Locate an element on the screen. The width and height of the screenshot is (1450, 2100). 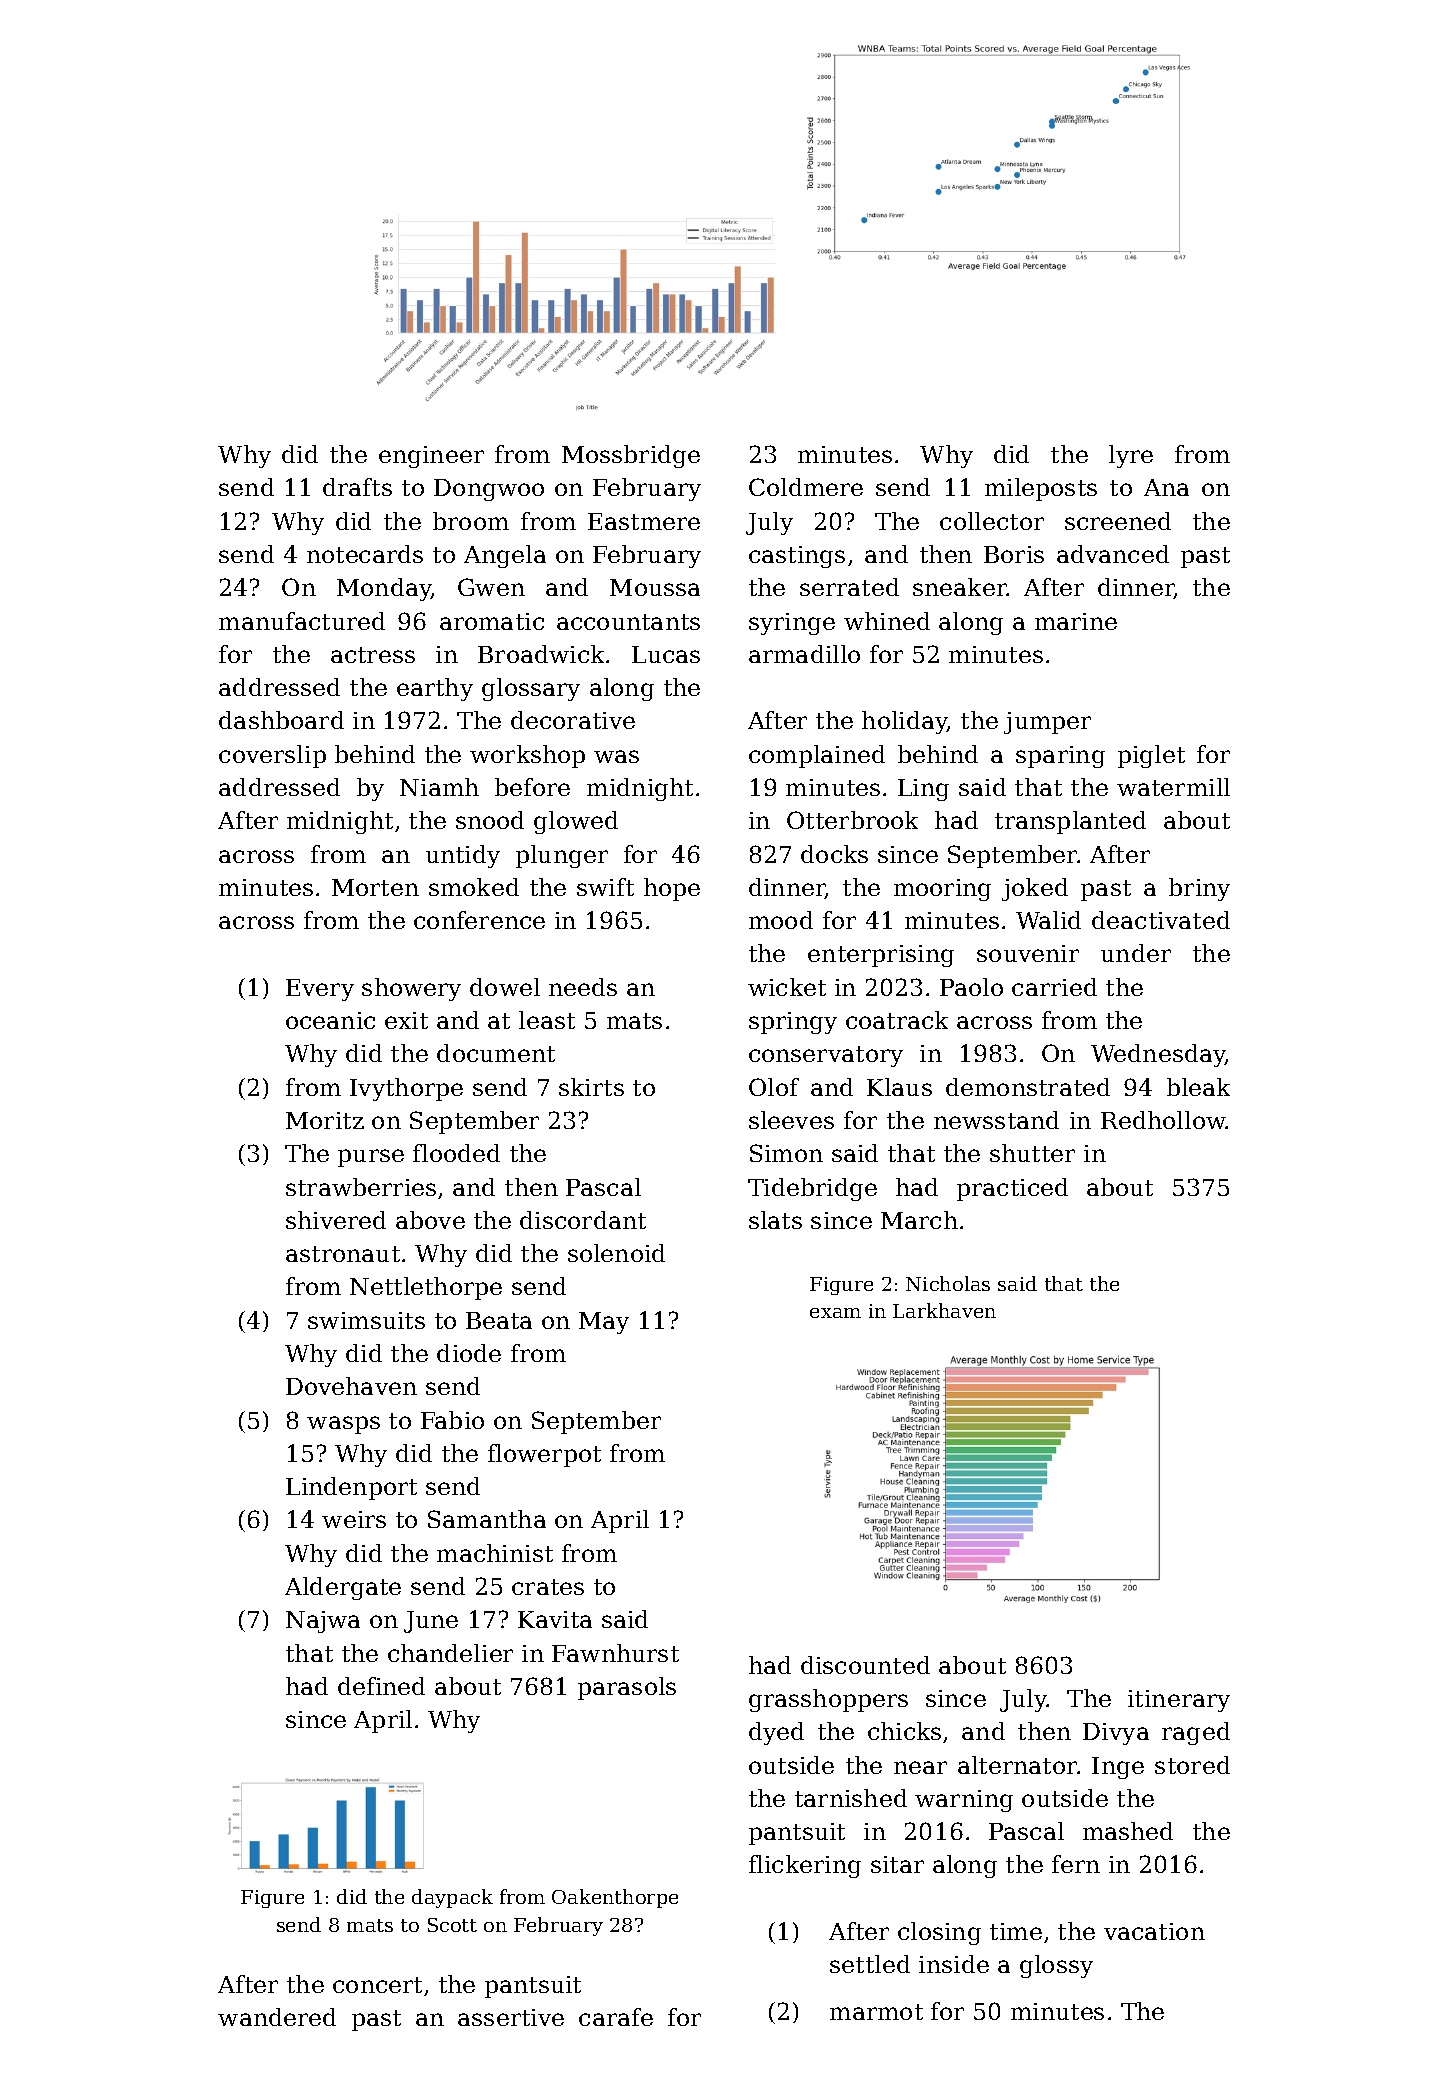
wandered is located at coordinates (277, 2017).
